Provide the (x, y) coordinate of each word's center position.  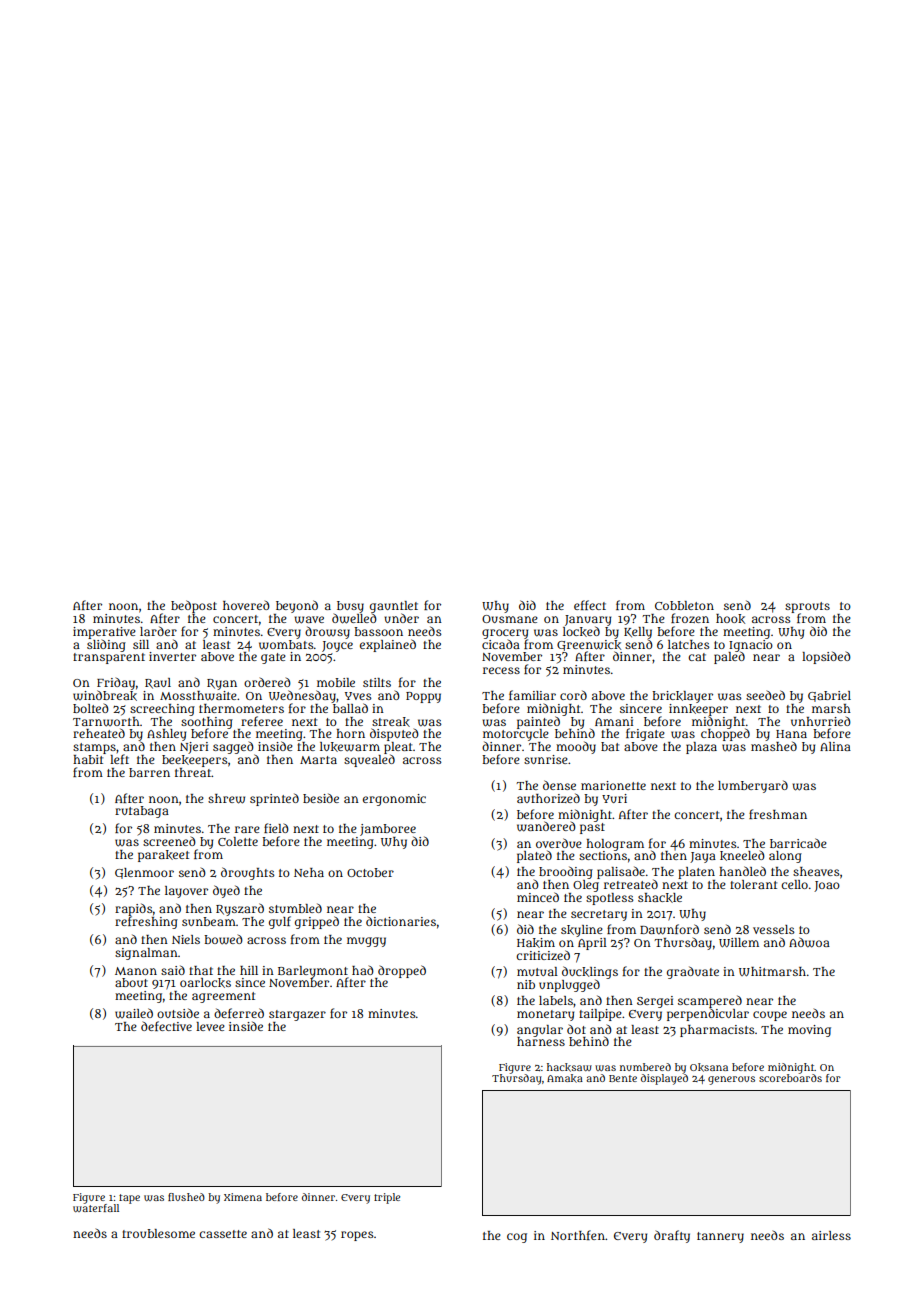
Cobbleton (684, 605)
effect (590, 605)
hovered (246, 605)
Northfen (578, 1235)
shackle (660, 898)
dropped (402, 971)
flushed (186, 1197)
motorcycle (516, 735)
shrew (226, 799)
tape (129, 1198)
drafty (672, 1236)
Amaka (565, 1078)
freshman (778, 814)
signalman (146, 954)
